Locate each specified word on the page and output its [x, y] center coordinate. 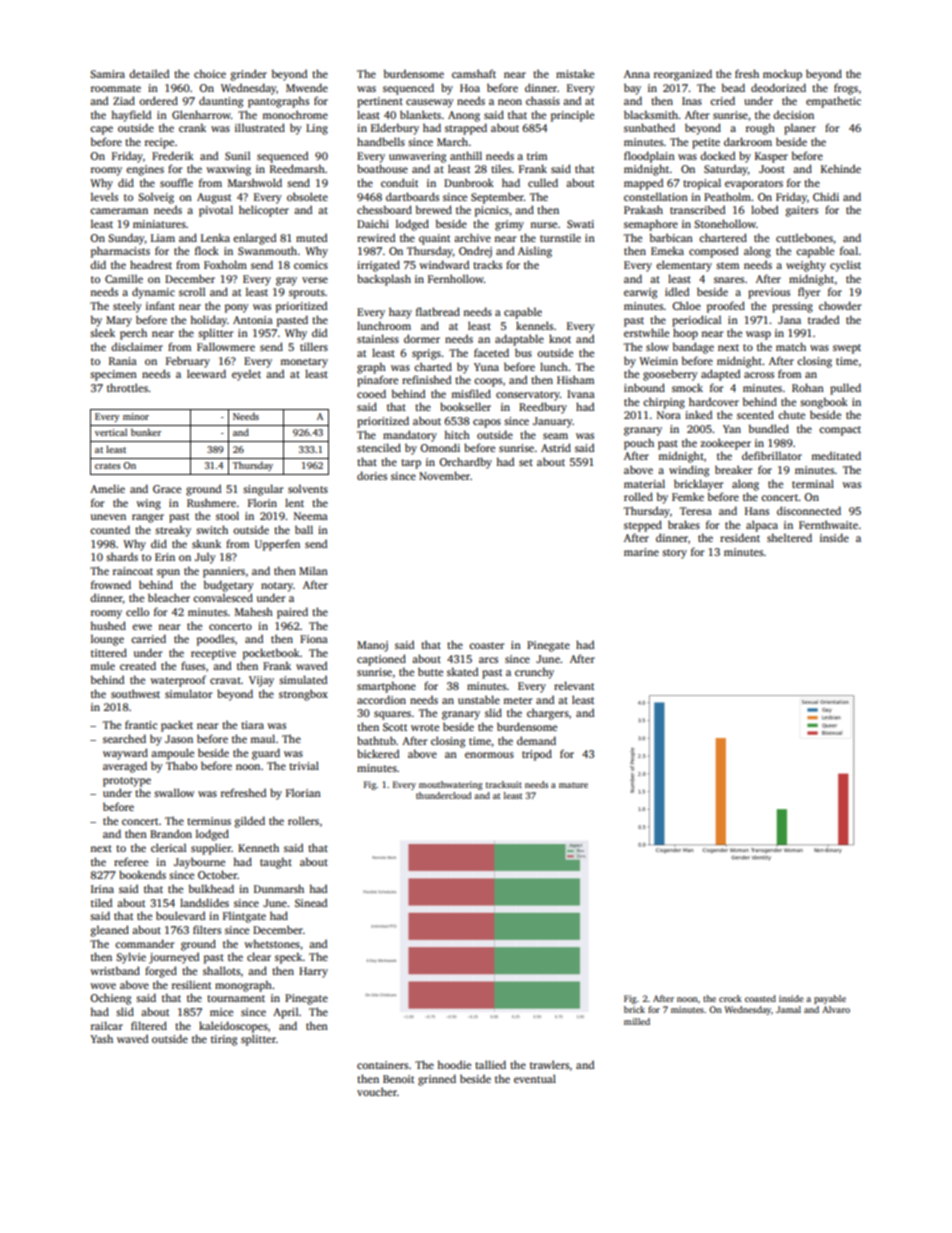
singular [263, 490]
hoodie [454, 1064]
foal [849, 250]
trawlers [549, 1064]
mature [573, 785]
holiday [208, 321]
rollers [303, 820]
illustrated [260, 127]
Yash [101, 1038]
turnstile [560, 238]
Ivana [581, 394]
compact [840, 431]
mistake [575, 73]
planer [800, 129]
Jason [179, 739]
